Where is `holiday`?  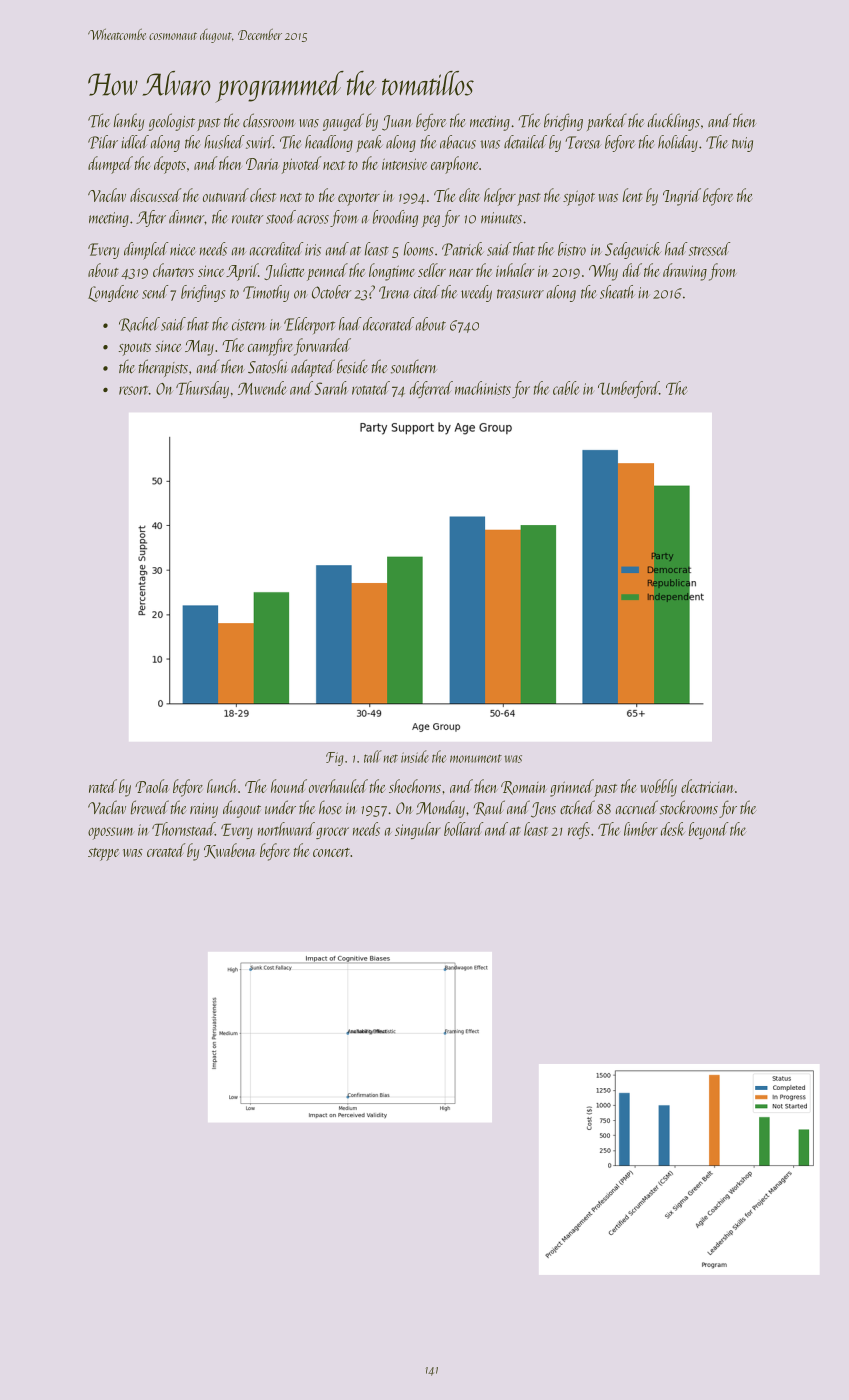
holiday is located at coordinates (678, 143).
